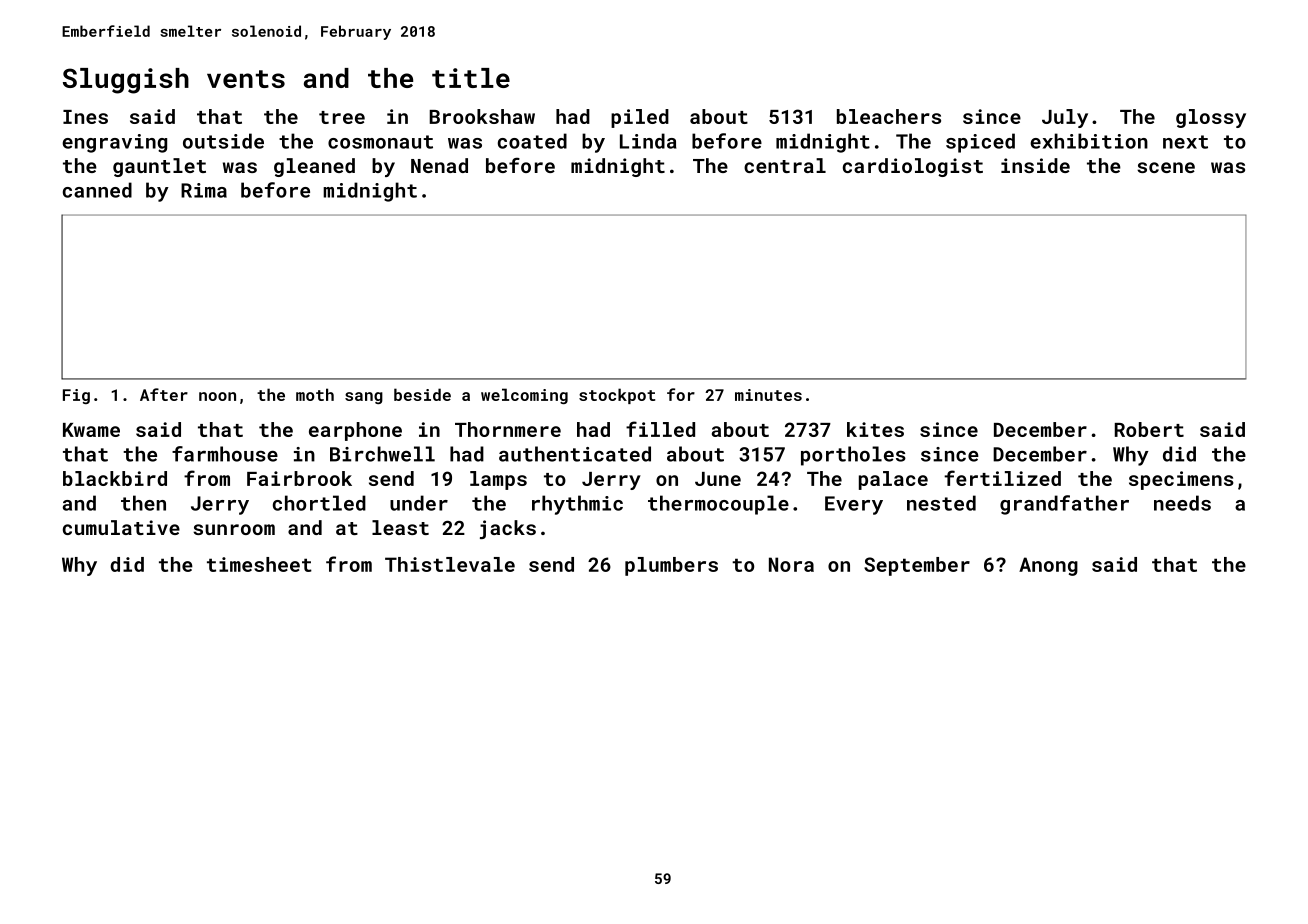 The height and width of the image is (924, 1308). Describe the element at coordinates (1035, 165) in the image. I see `inside` at that location.
